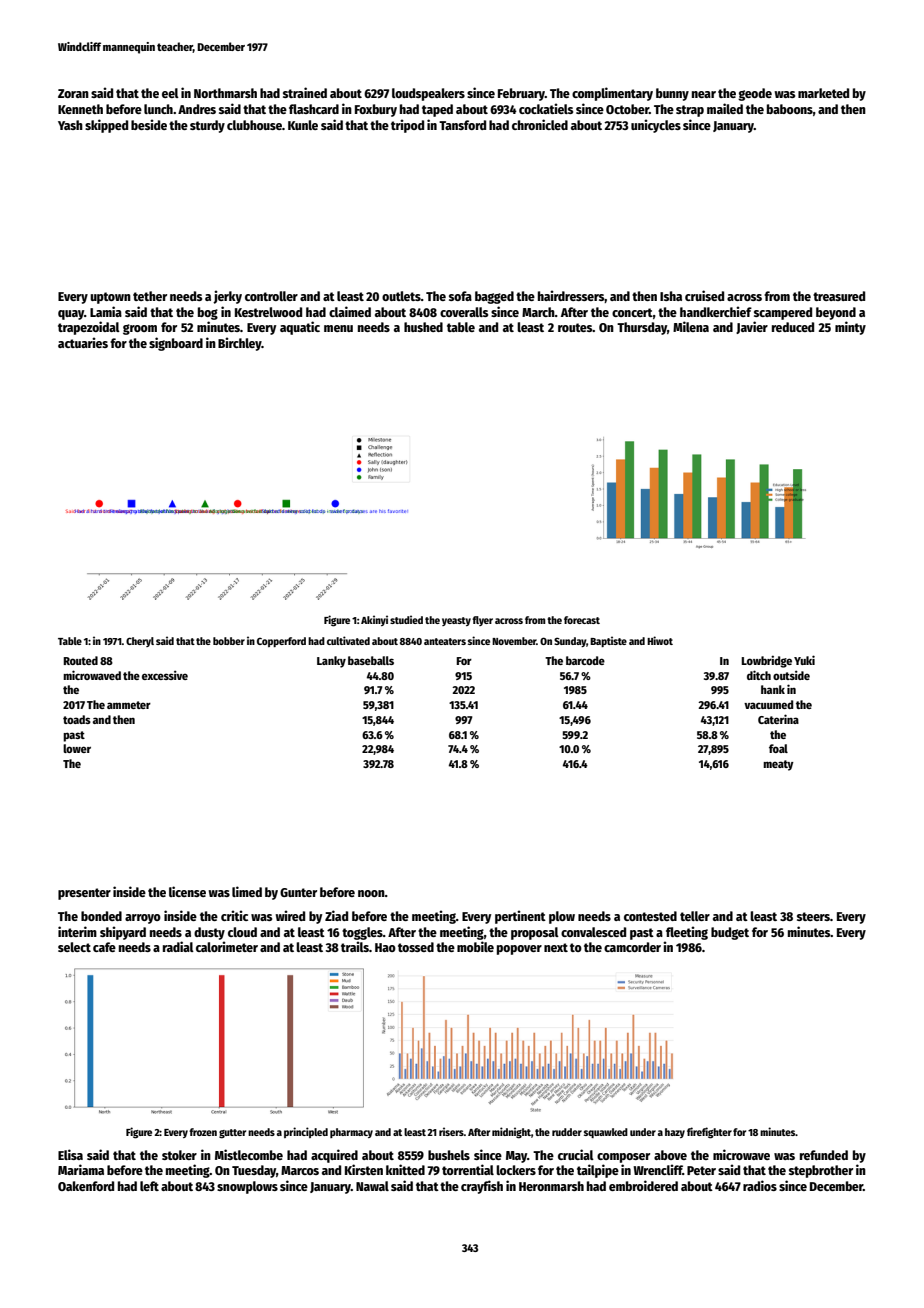 This image has width=924, height=1308. What do you see at coordinates (778, 719) in the image?
I see `Caterina` at bounding box center [778, 719].
